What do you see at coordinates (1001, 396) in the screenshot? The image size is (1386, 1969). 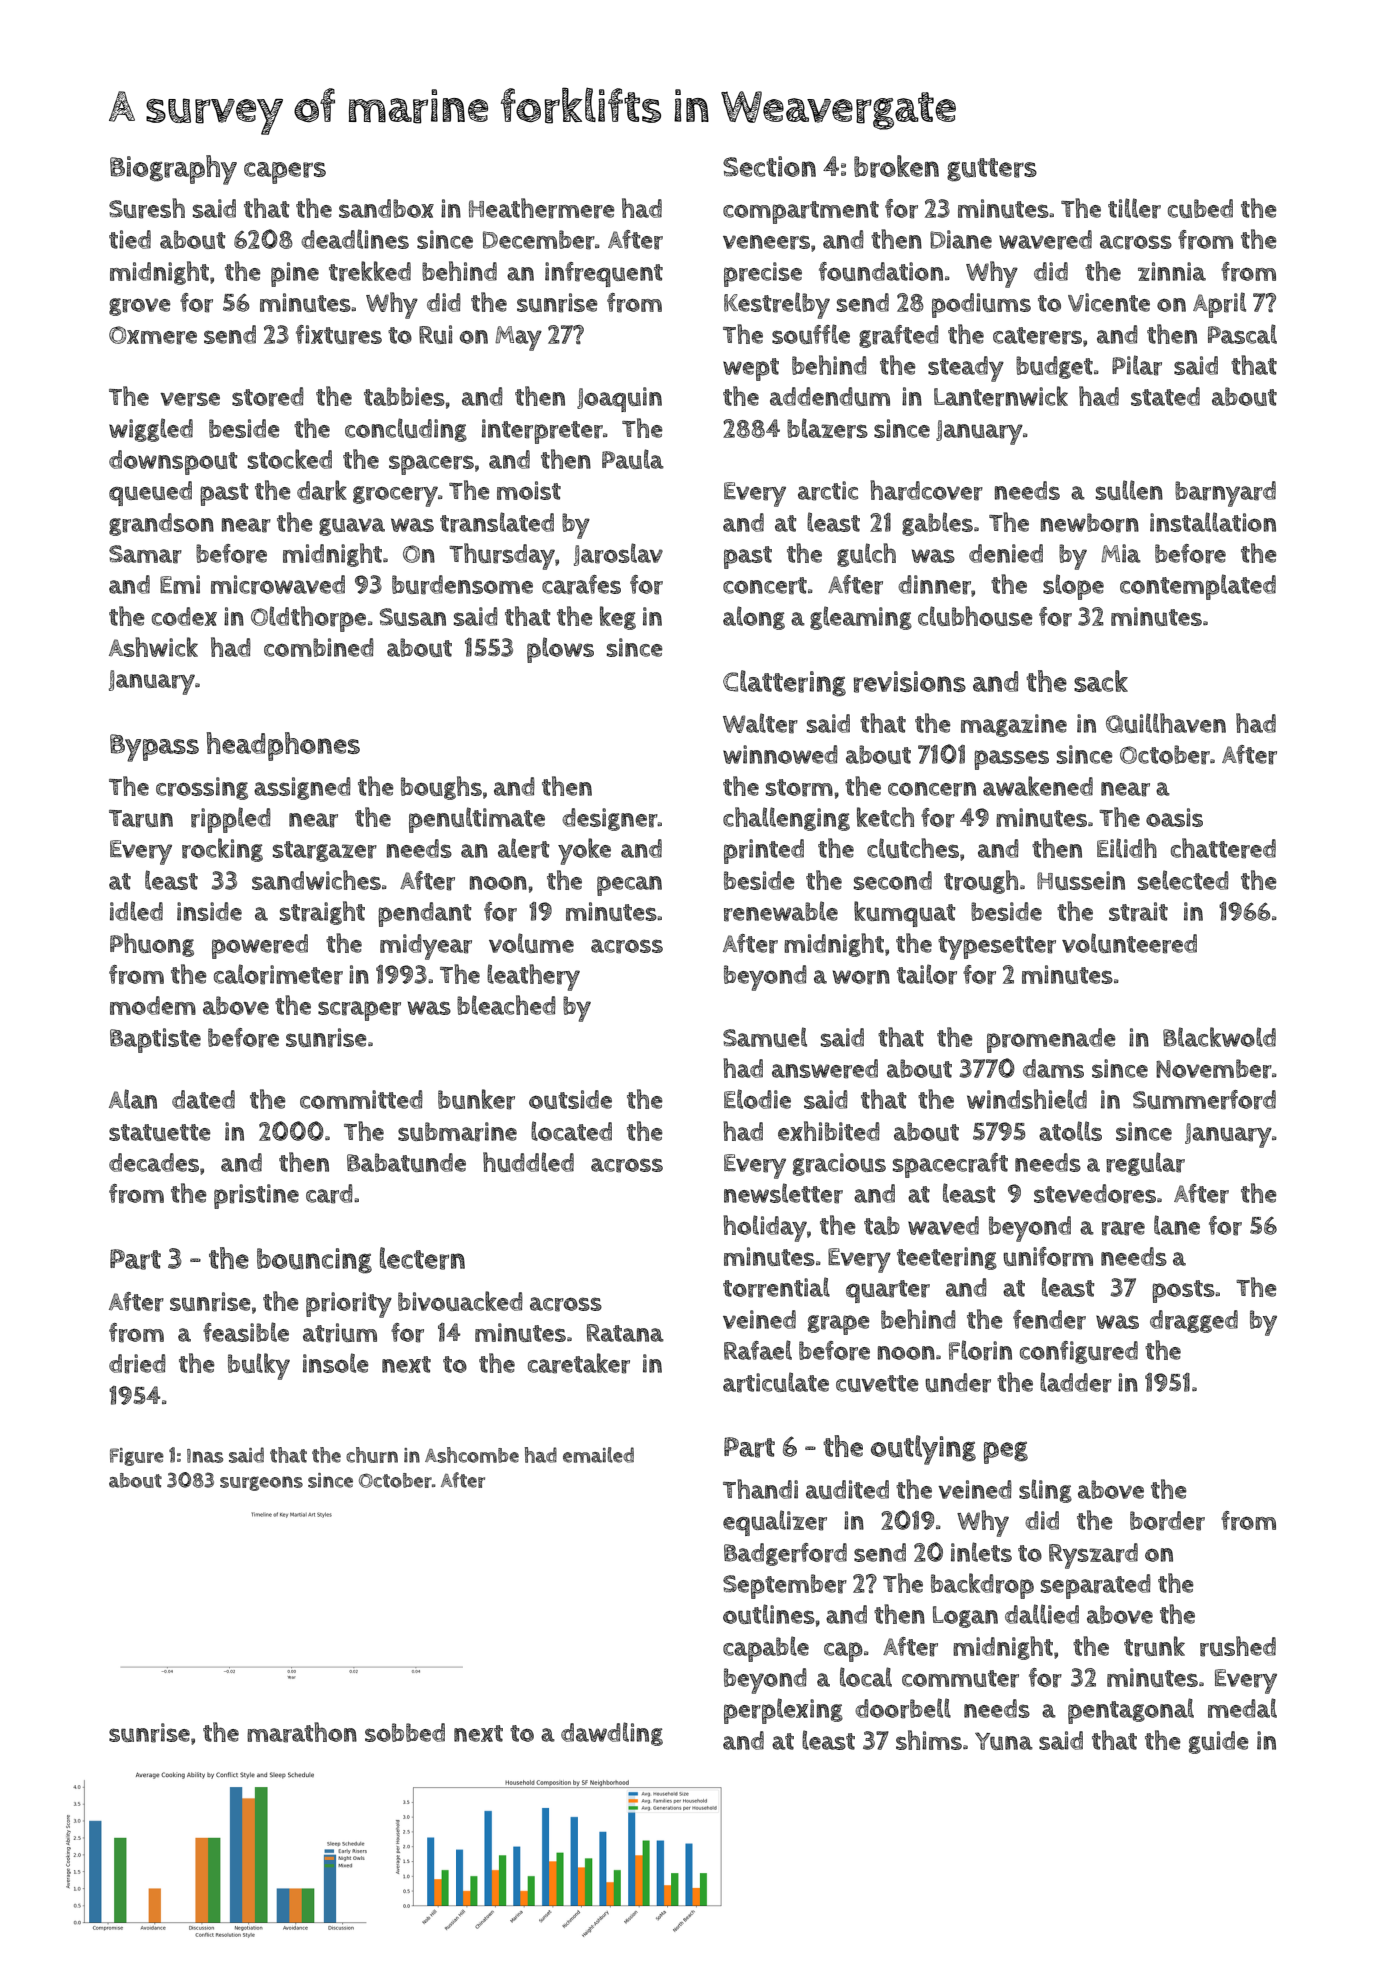 I see `Lanternwick` at bounding box center [1001, 396].
